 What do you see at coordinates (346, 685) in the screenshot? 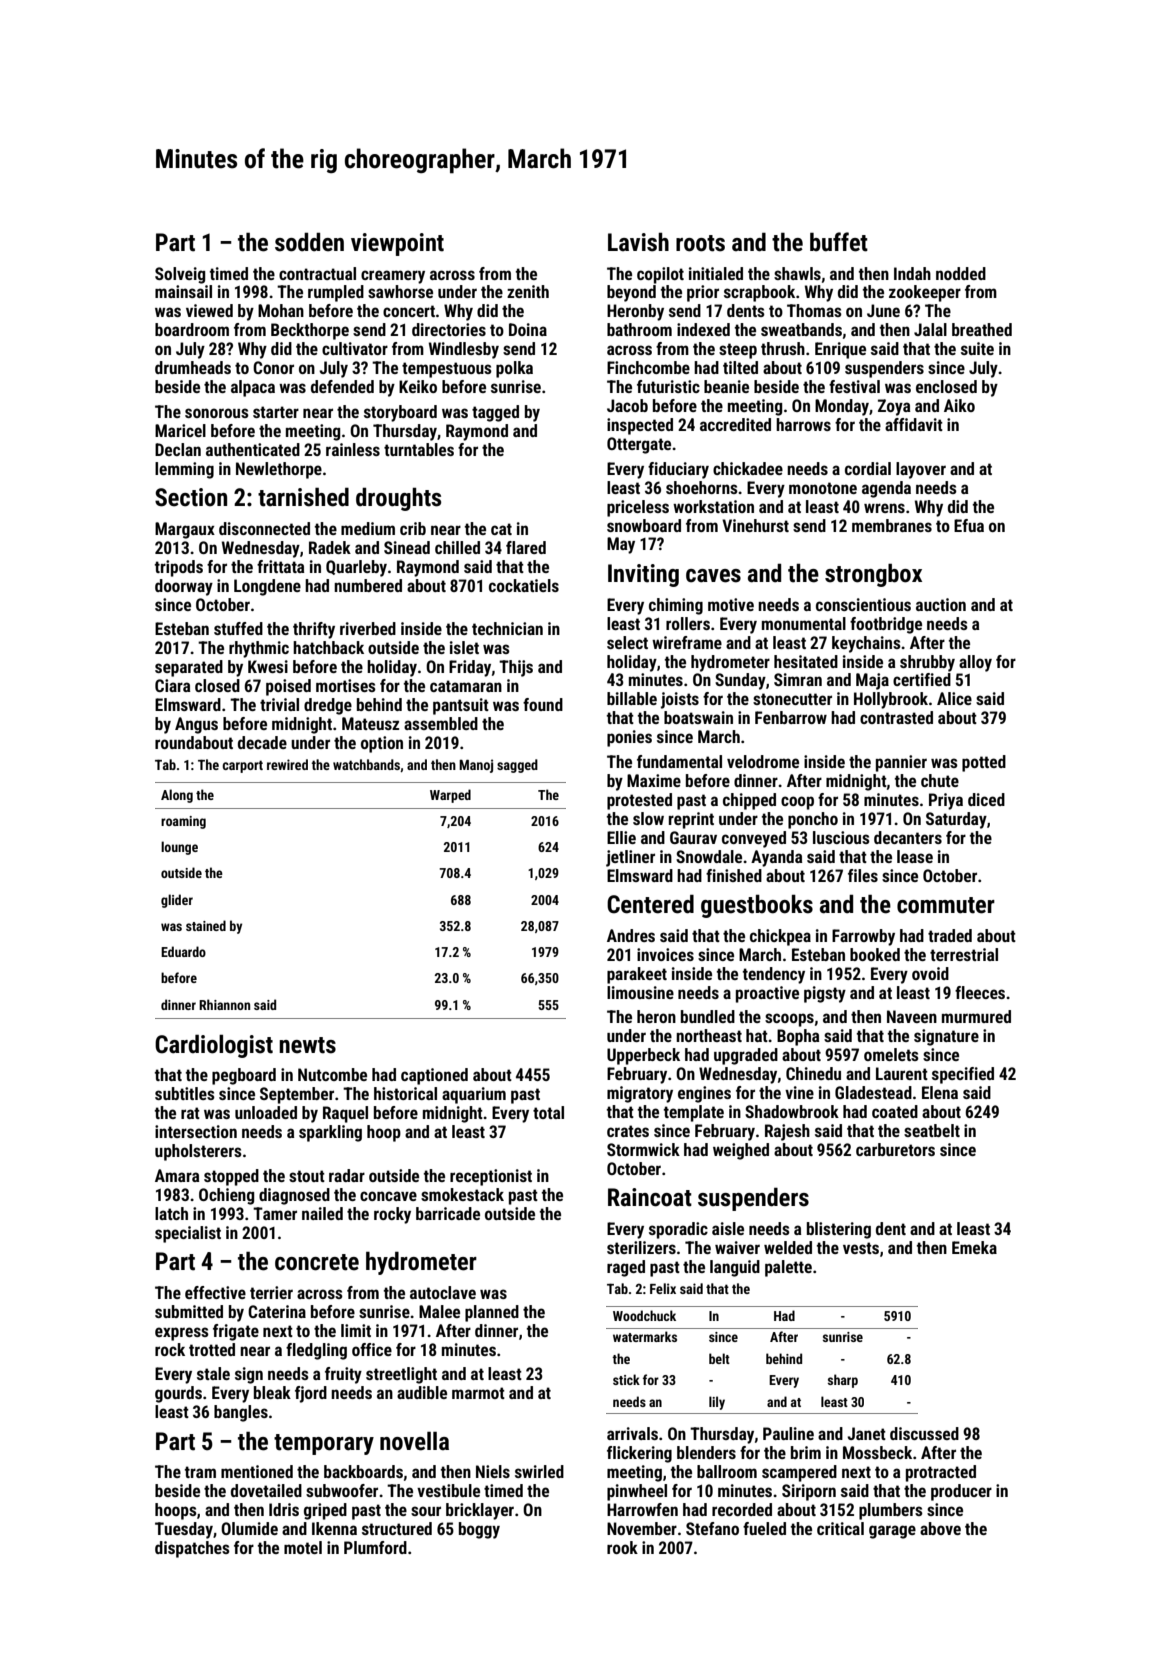
I see `mortises` at bounding box center [346, 685].
